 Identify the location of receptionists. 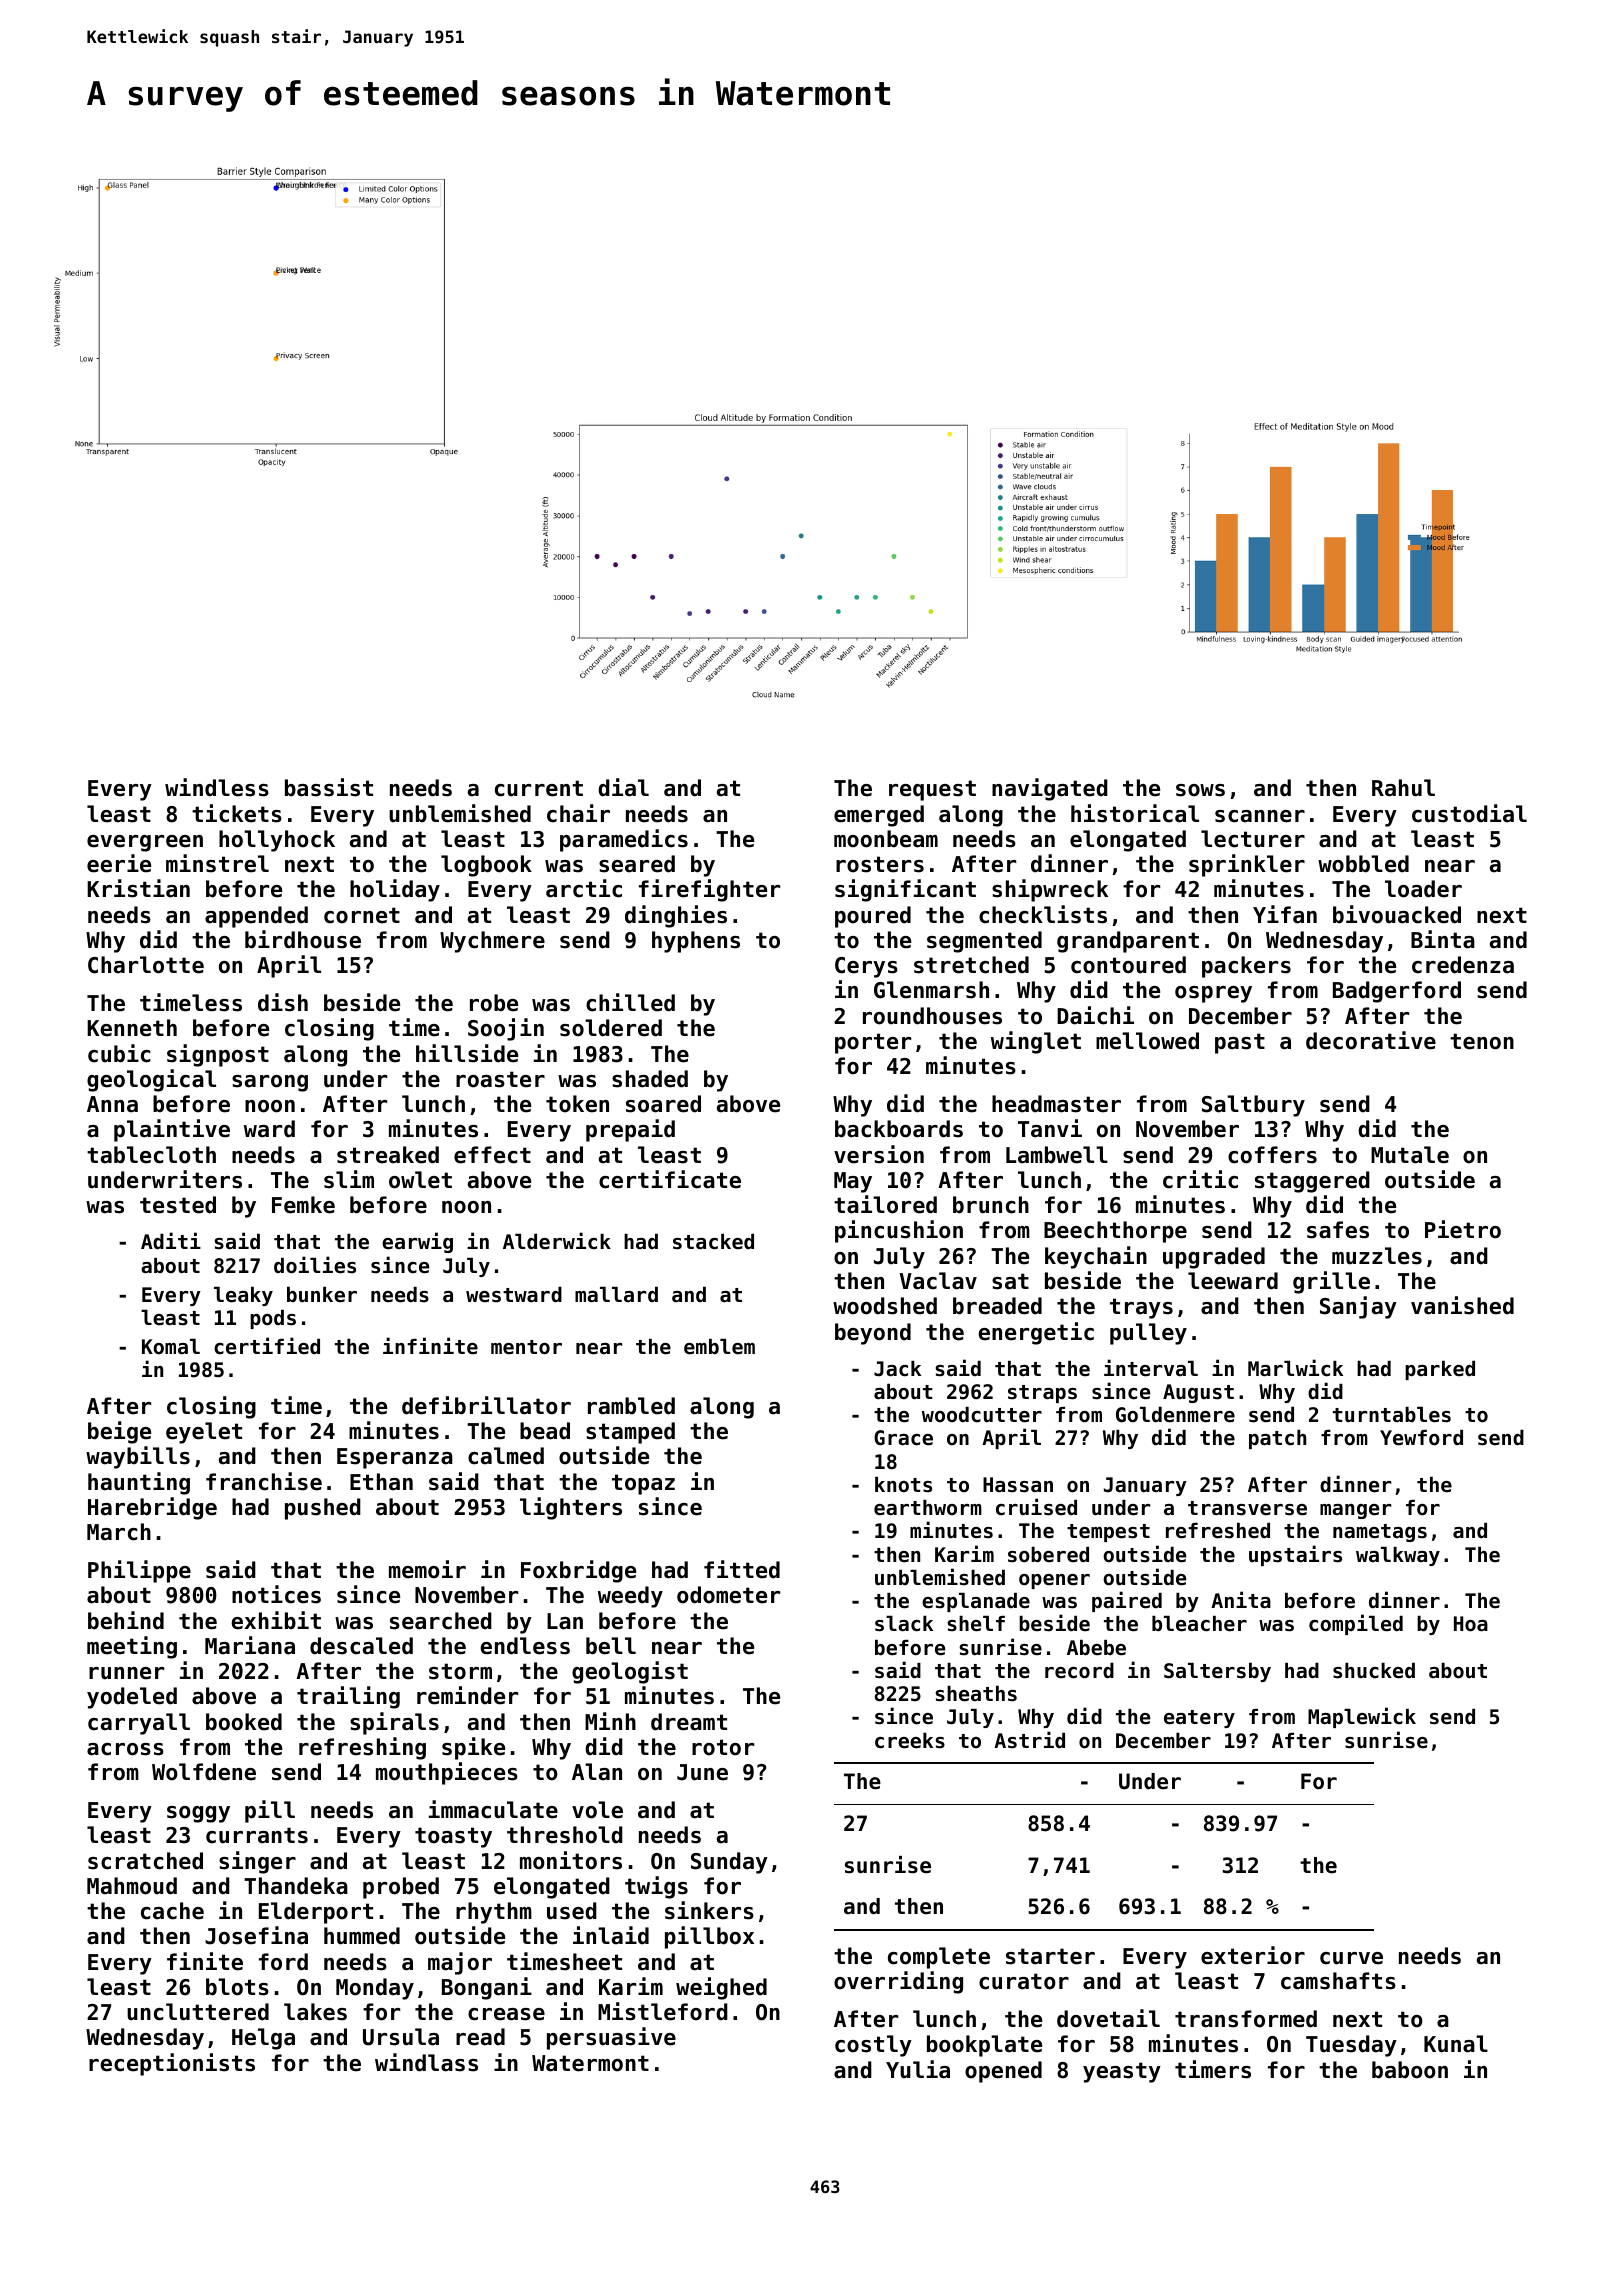
(172, 2064).
